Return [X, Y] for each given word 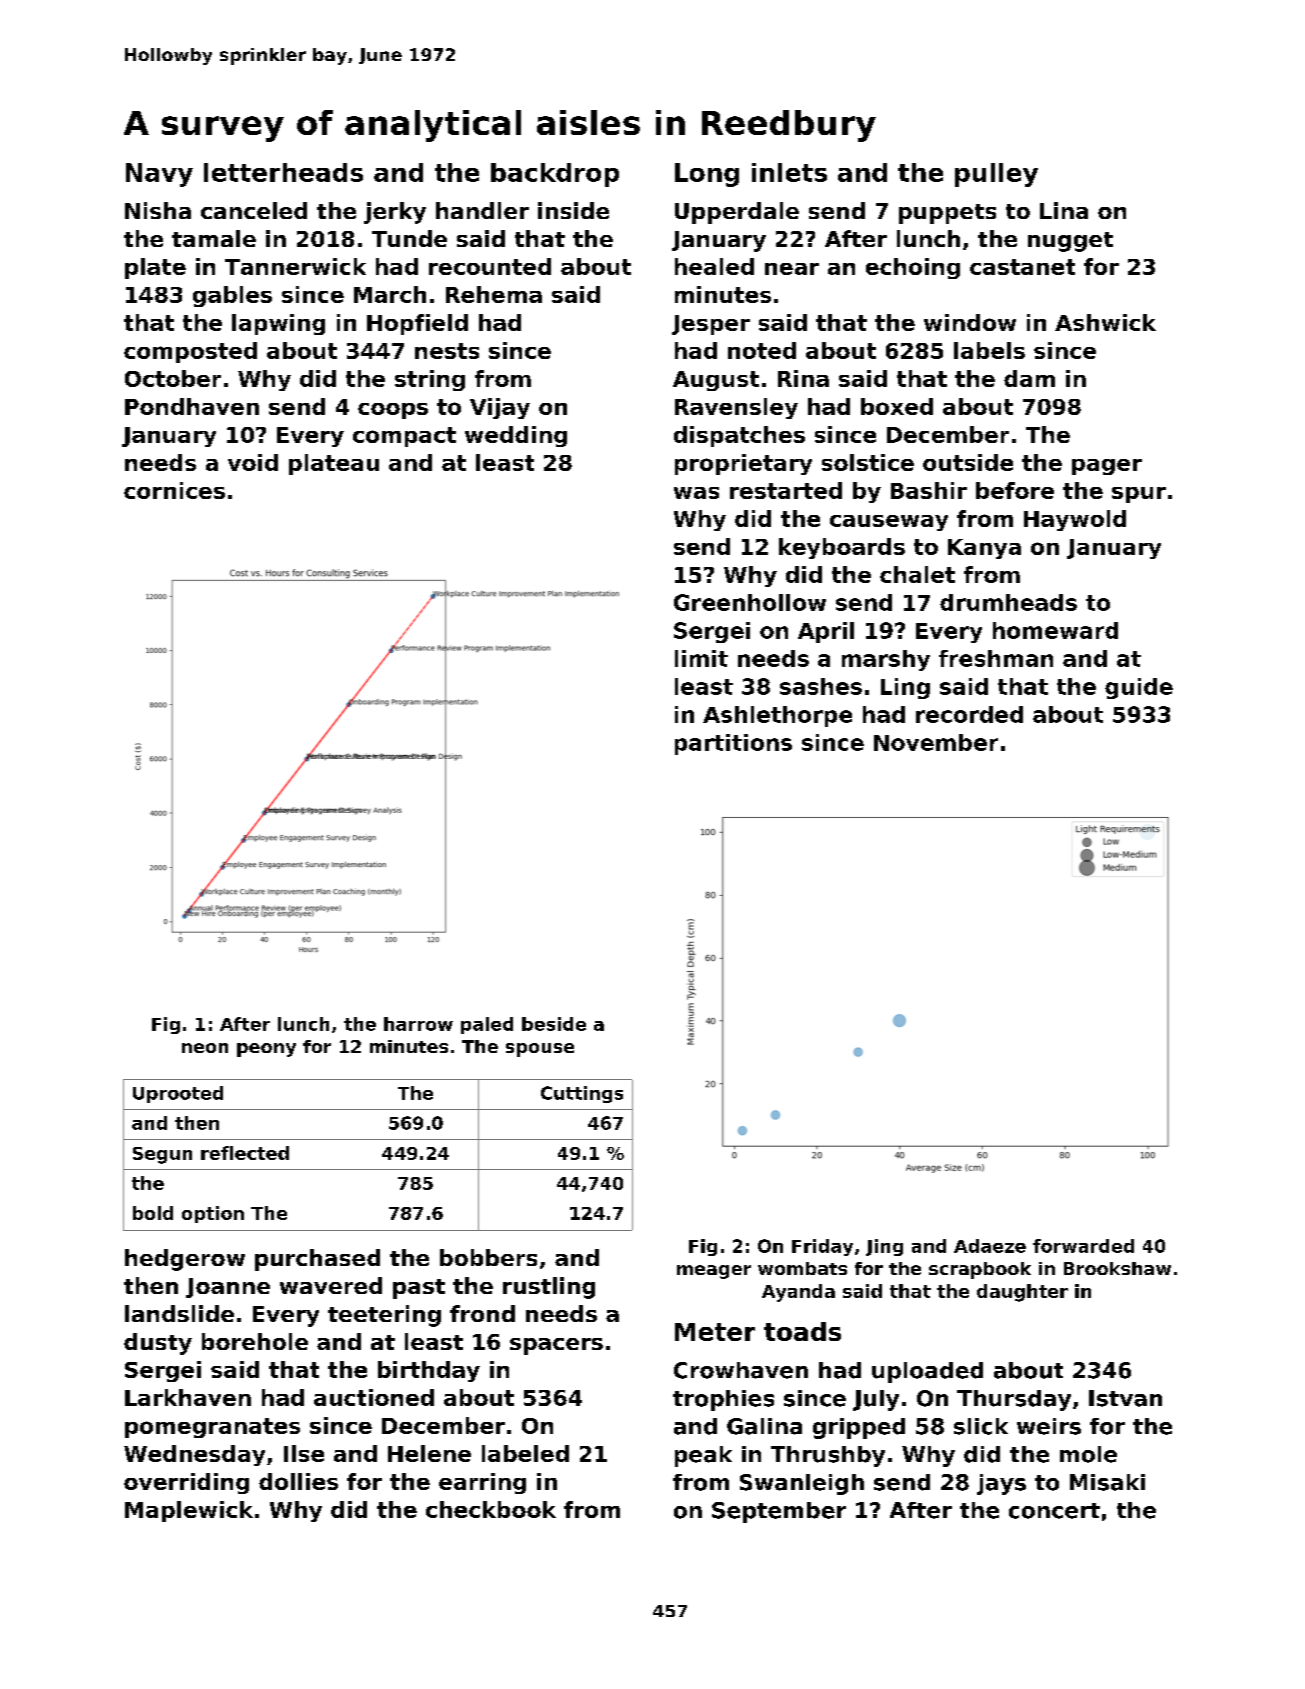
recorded [969, 714]
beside [554, 1024]
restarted [786, 490]
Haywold [1075, 520]
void [253, 462]
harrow [418, 1024]
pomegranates [212, 1428]
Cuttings [582, 1094]
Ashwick [1105, 322]
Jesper [711, 325]
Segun [162, 1155]
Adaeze [990, 1246]
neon [205, 1048]
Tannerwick [295, 266]
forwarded [1083, 1246]
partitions [733, 744]
